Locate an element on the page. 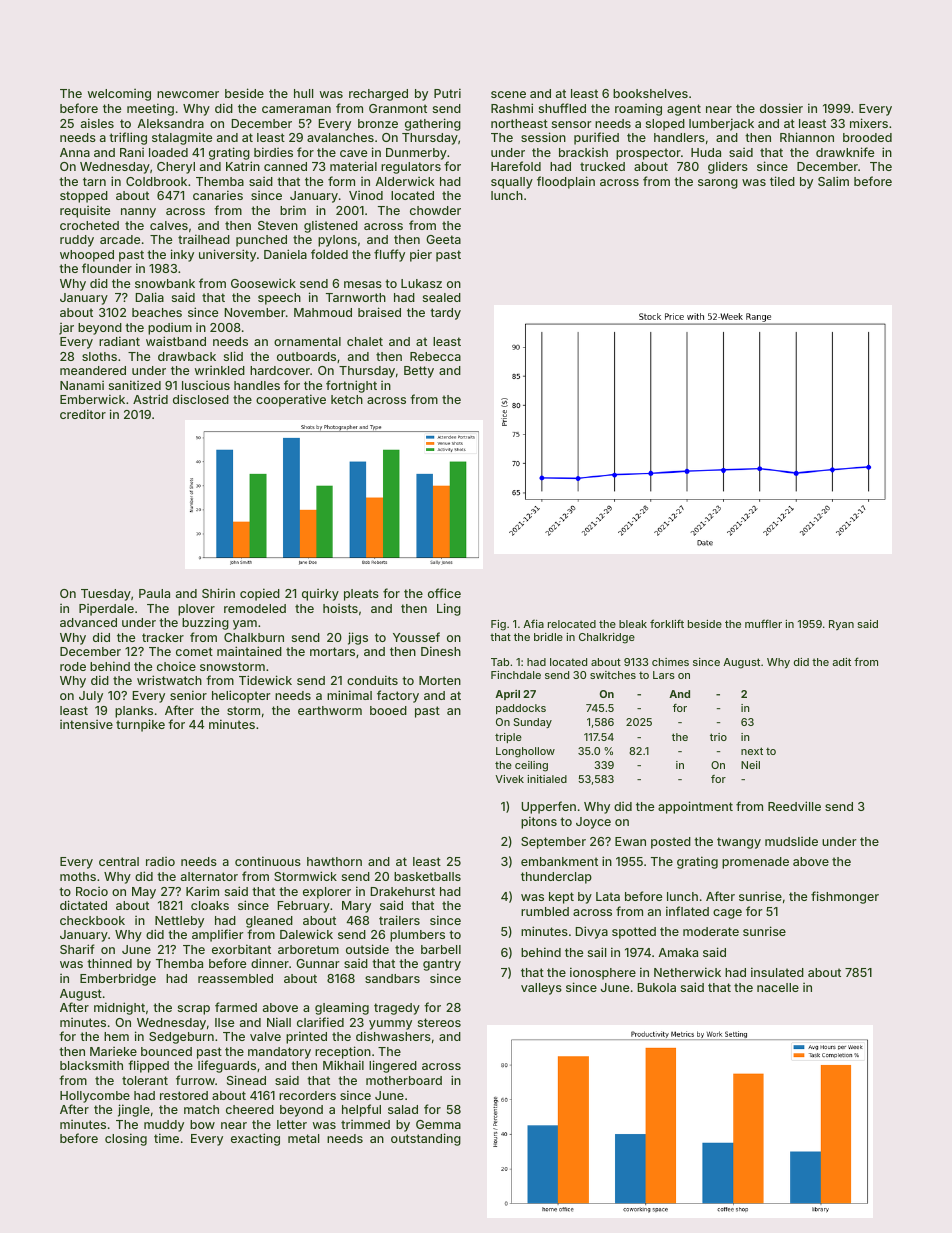  outstanding is located at coordinates (426, 1139).
